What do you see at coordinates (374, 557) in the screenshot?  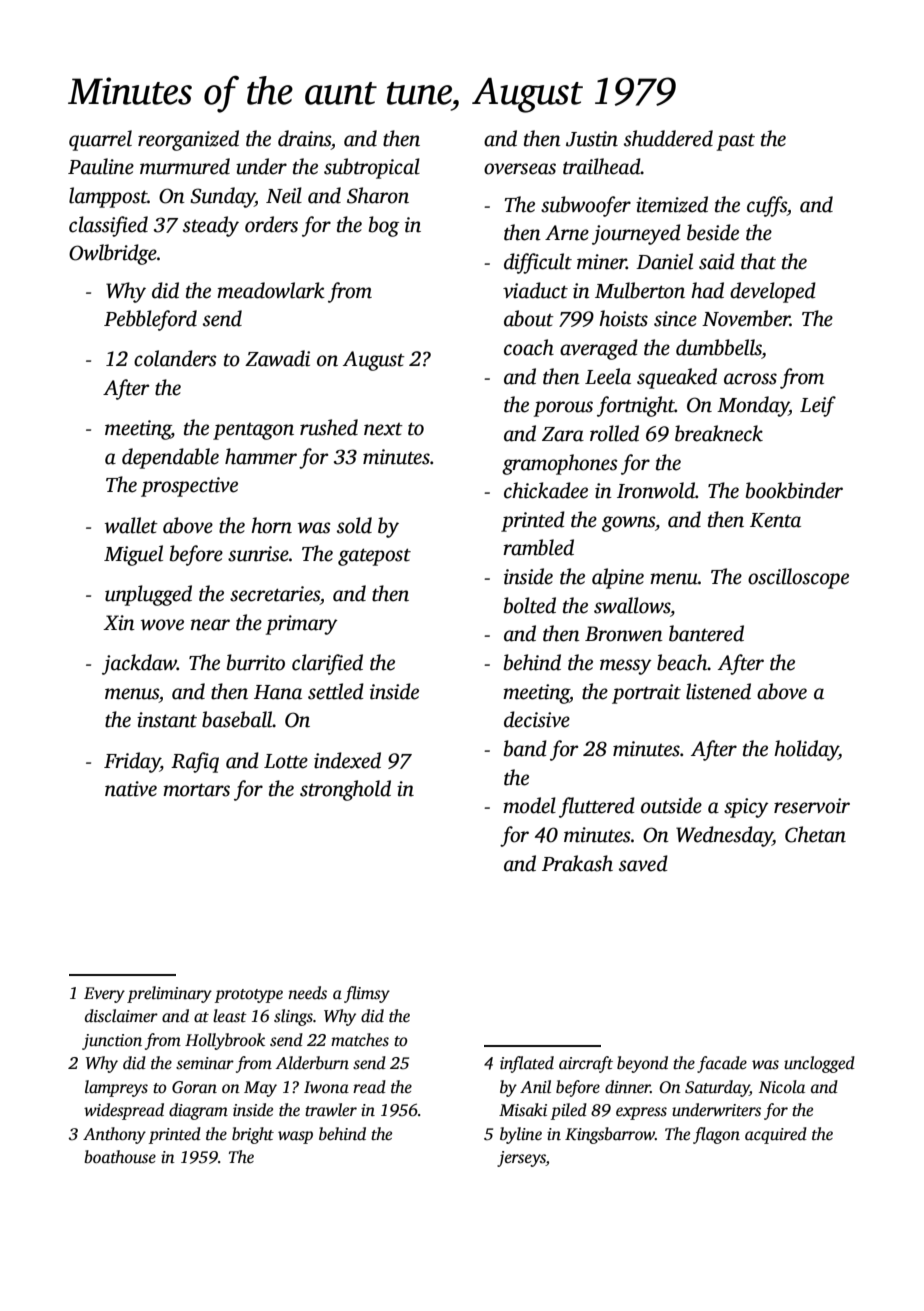 I see `gatepost` at bounding box center [374, 557].
